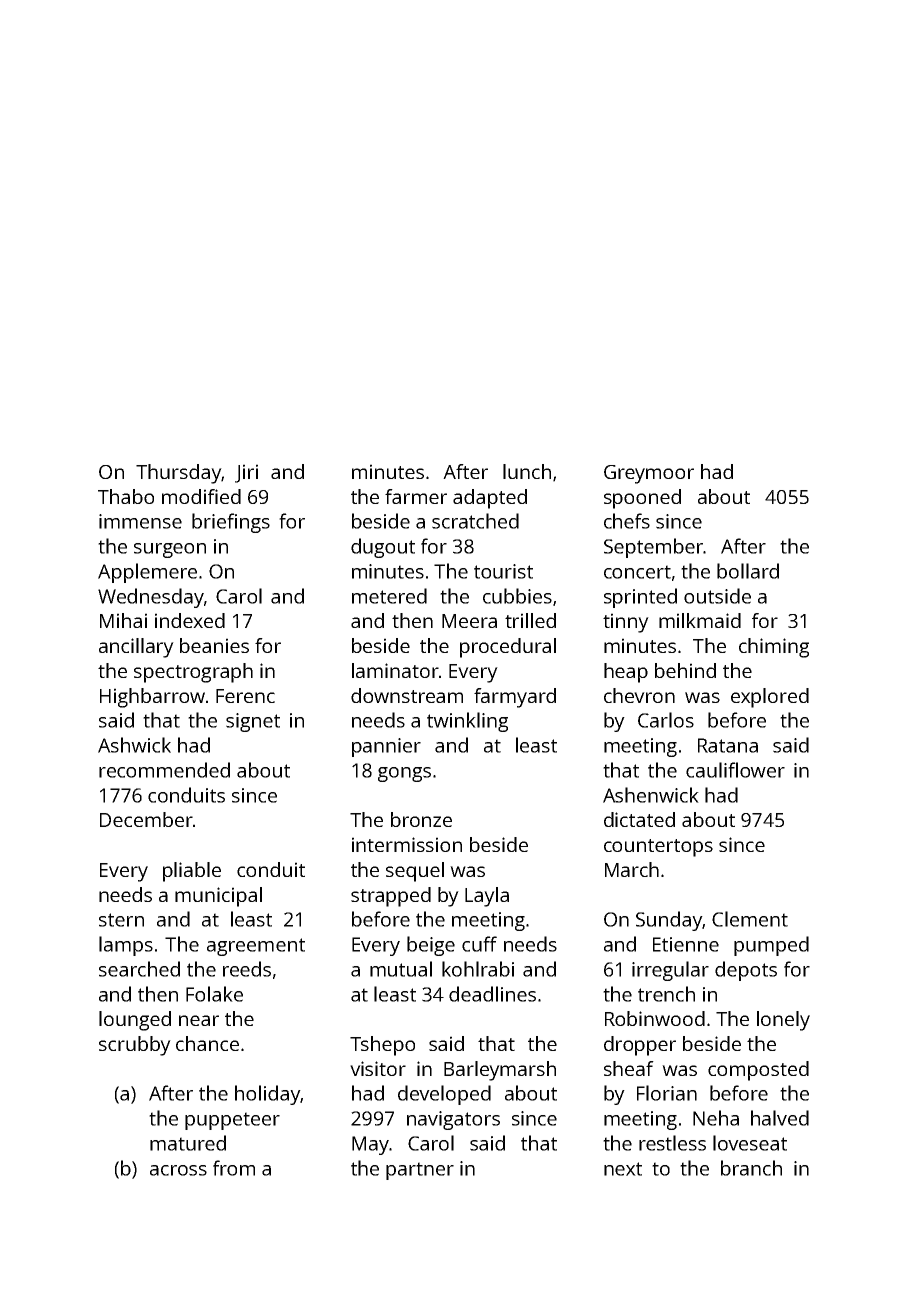  I want to click on immense, so click(140, 521).
